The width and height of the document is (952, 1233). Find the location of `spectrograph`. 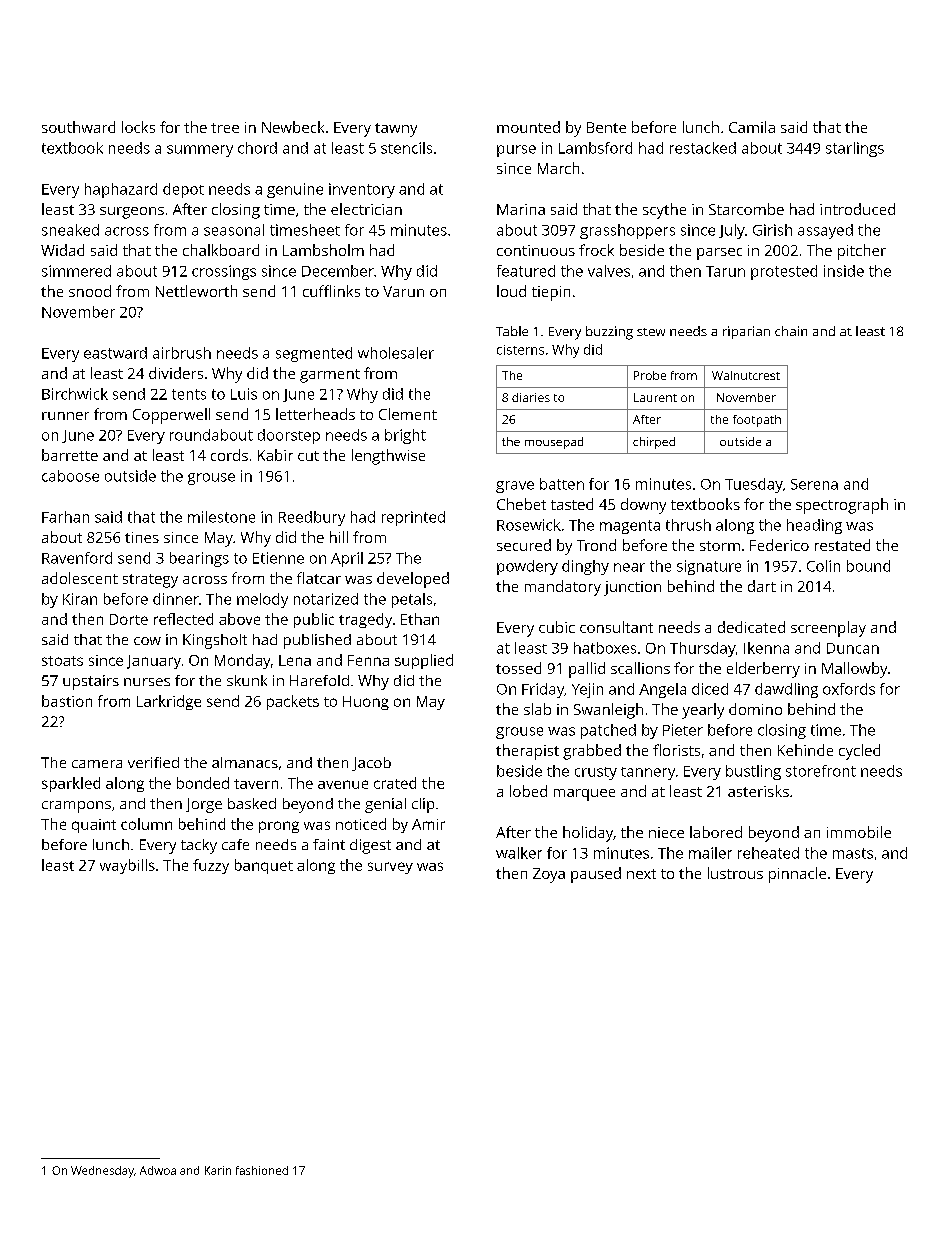

spectrograph is located at coordinates (842, 506).
